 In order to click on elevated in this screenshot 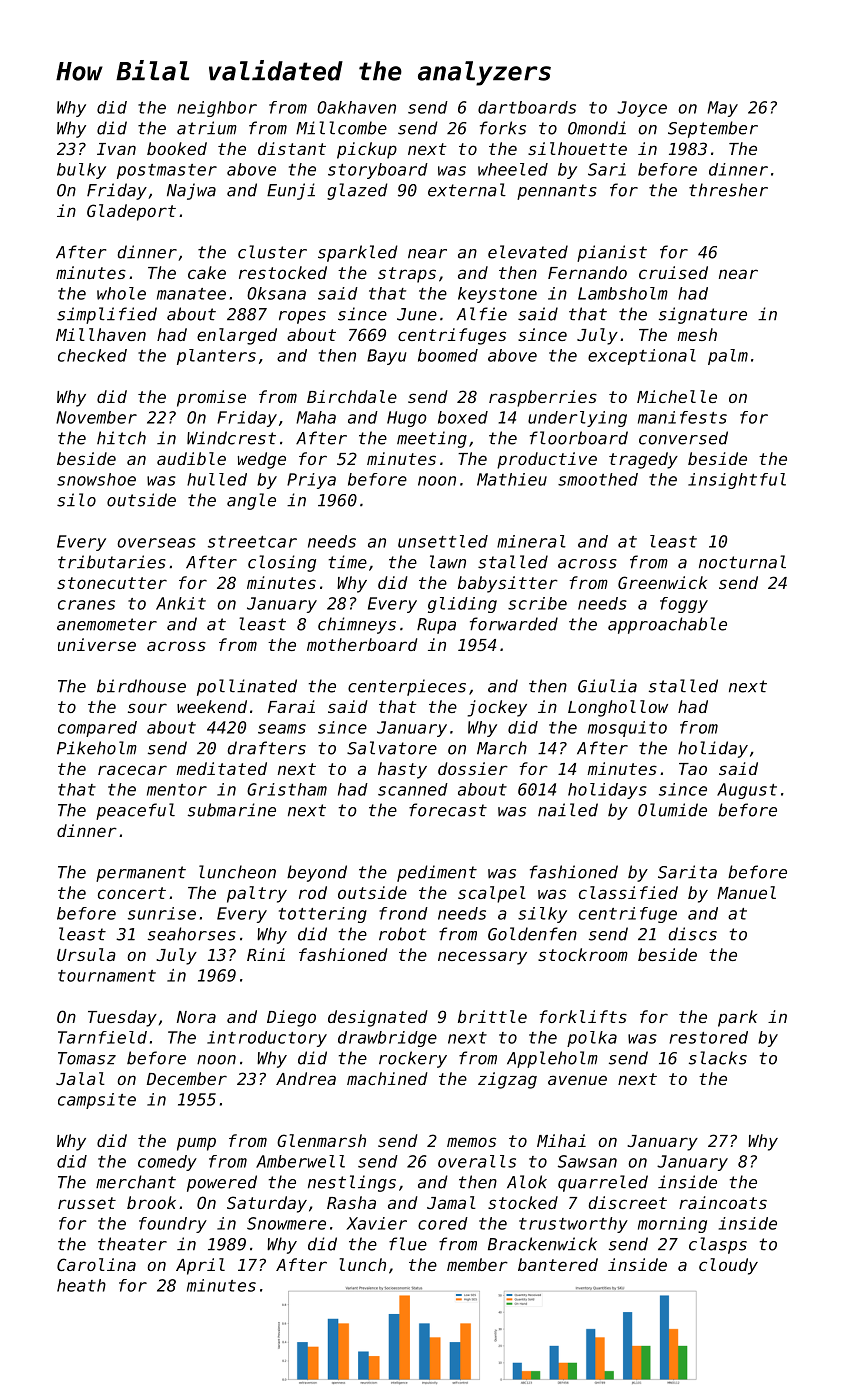, I will do `click(528, 252)`.
